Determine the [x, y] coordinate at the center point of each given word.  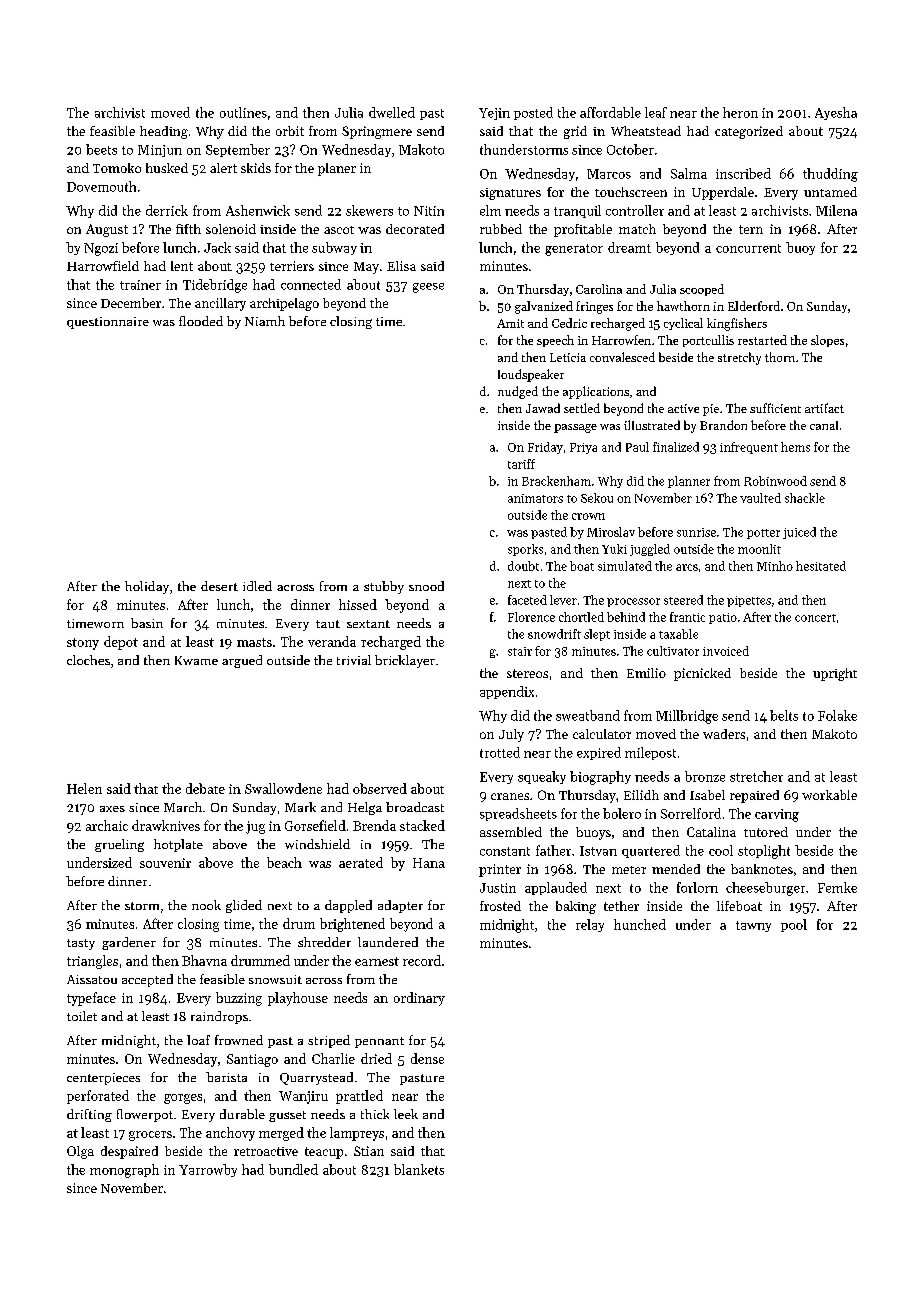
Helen [84, 788]
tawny [753, 926]
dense [427, 1058]
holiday [147, 587]
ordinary [419, 999]
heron [740, 112]
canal [824, 425]
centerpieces [103, 1079]
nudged [518, 392]
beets [101, 149]
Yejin [494, 114]
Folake [837, 715]
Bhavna [204, 960]
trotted [500, 752]
